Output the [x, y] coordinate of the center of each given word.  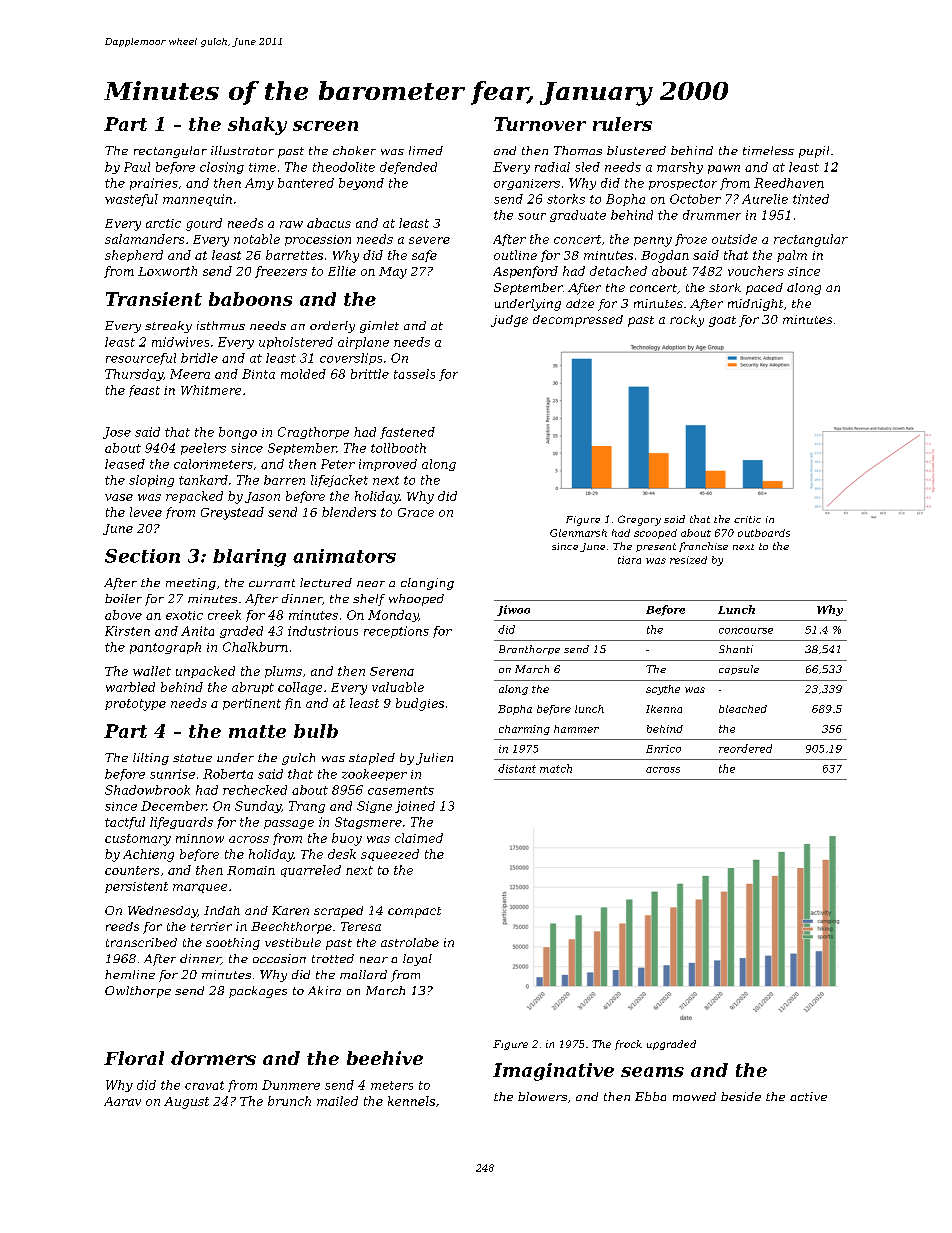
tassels [414, 374]
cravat [204, 1085]
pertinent [252, 704]
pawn [724, 169]
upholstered [296, 343]
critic [747, 519]
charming [524, 730]
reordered [745, 748]
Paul [137, 167]
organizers [527, 184]
